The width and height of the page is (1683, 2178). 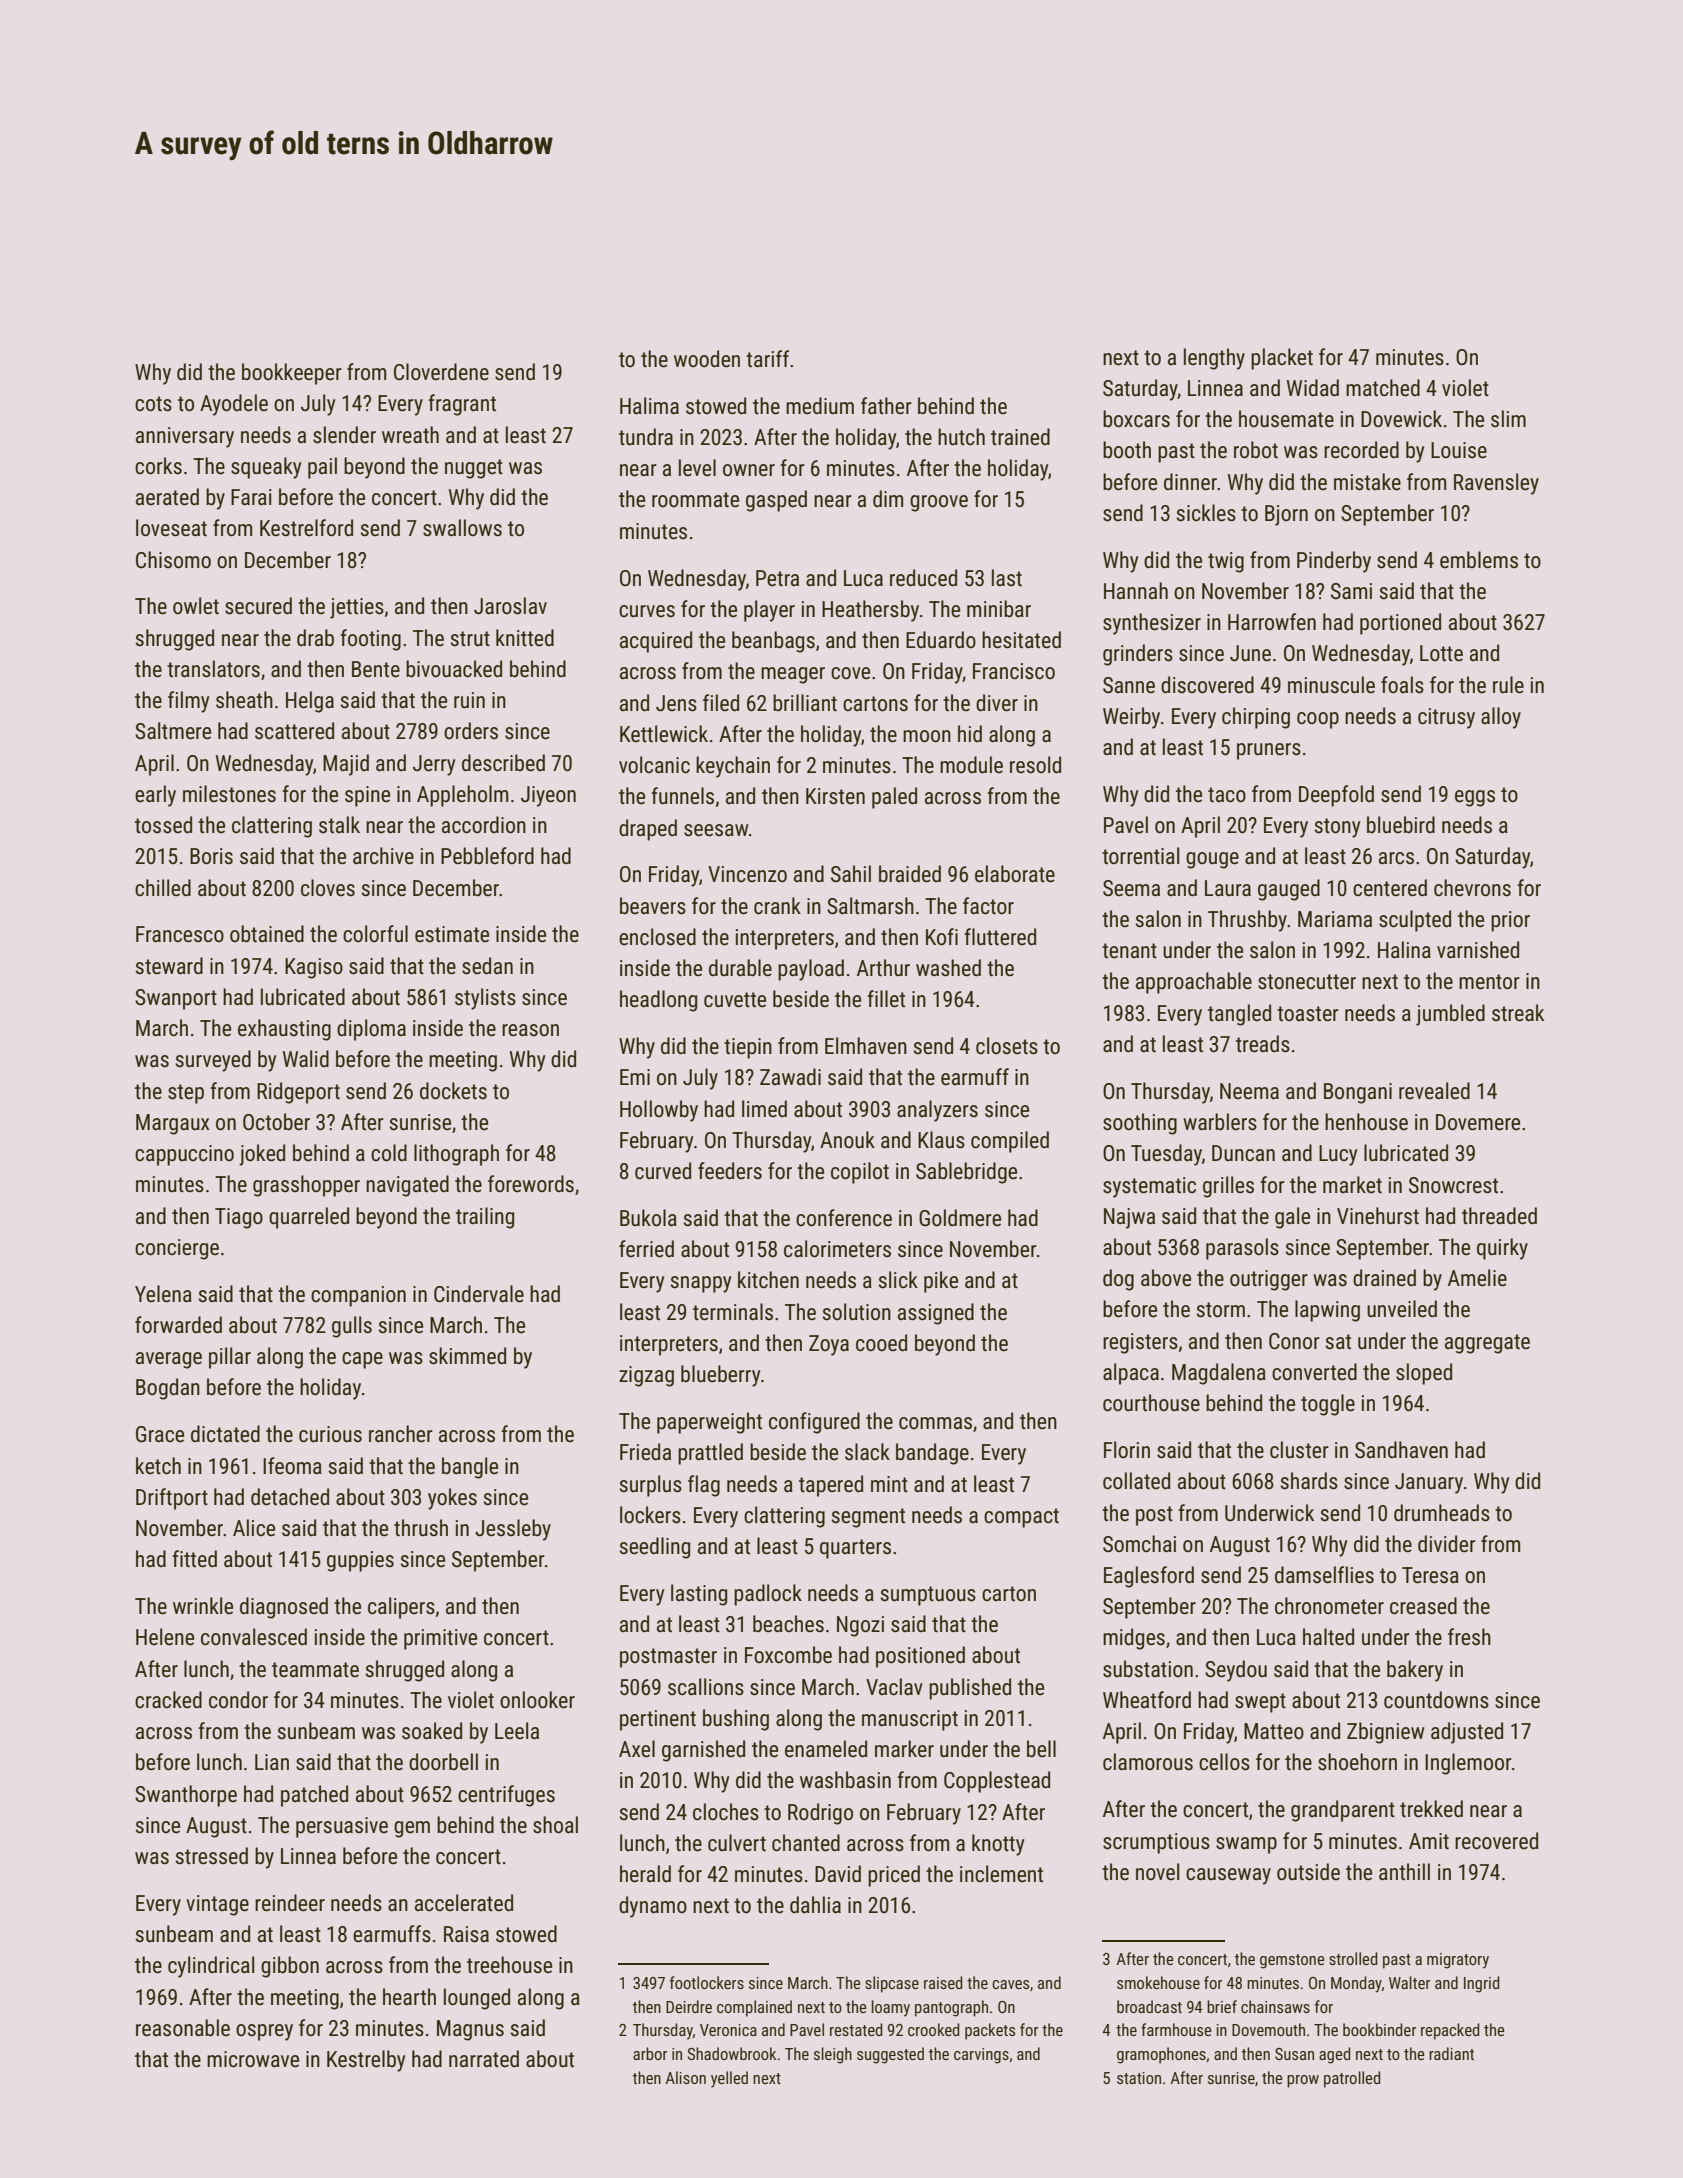 What do you see at coordinates (474, 469) in the page?
I see `nugget` at bounding box center [474, 469].
